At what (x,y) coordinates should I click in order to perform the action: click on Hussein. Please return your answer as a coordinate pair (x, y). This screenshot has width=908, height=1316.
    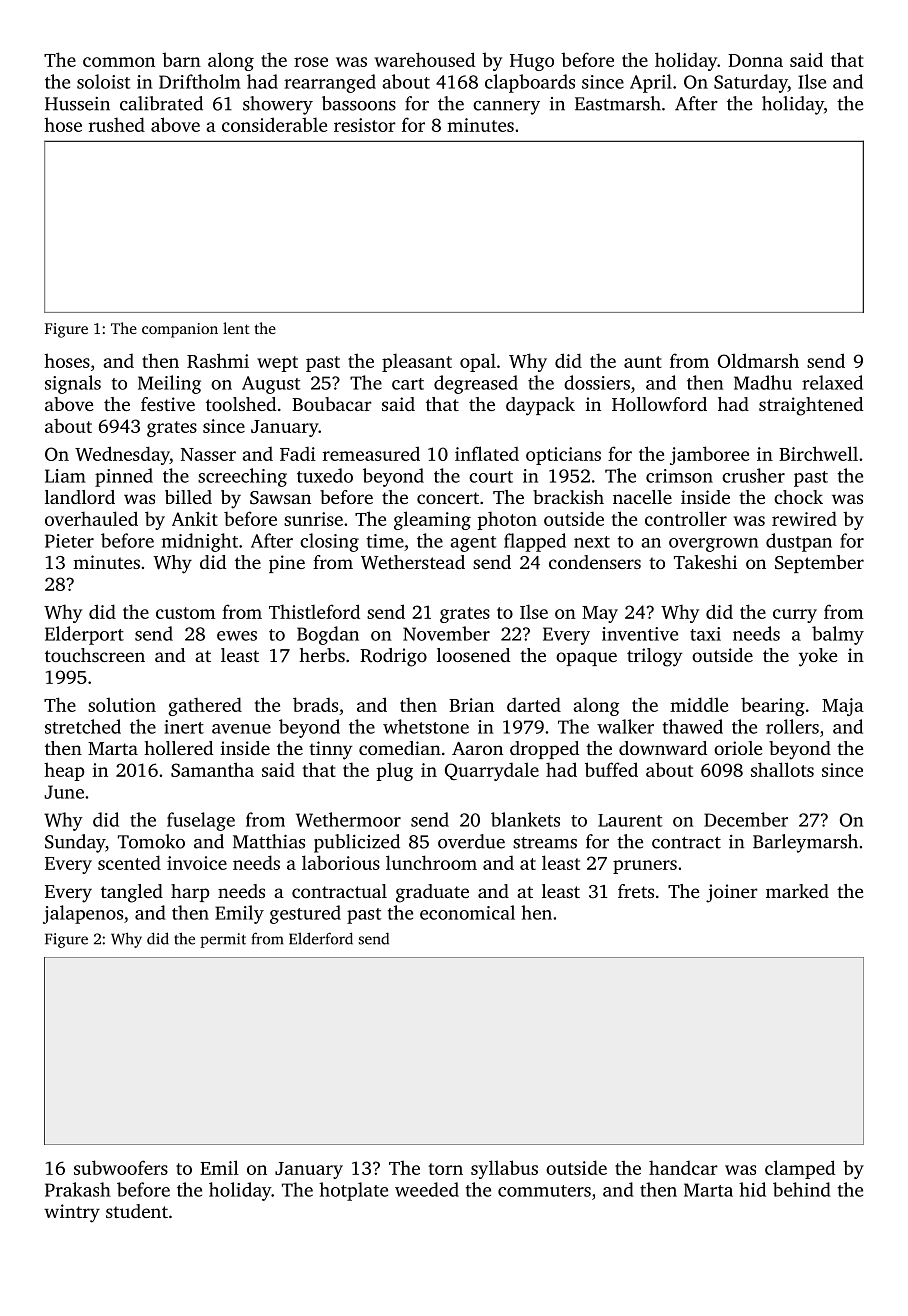
    Looking at the image, I should click on (77, 104).
